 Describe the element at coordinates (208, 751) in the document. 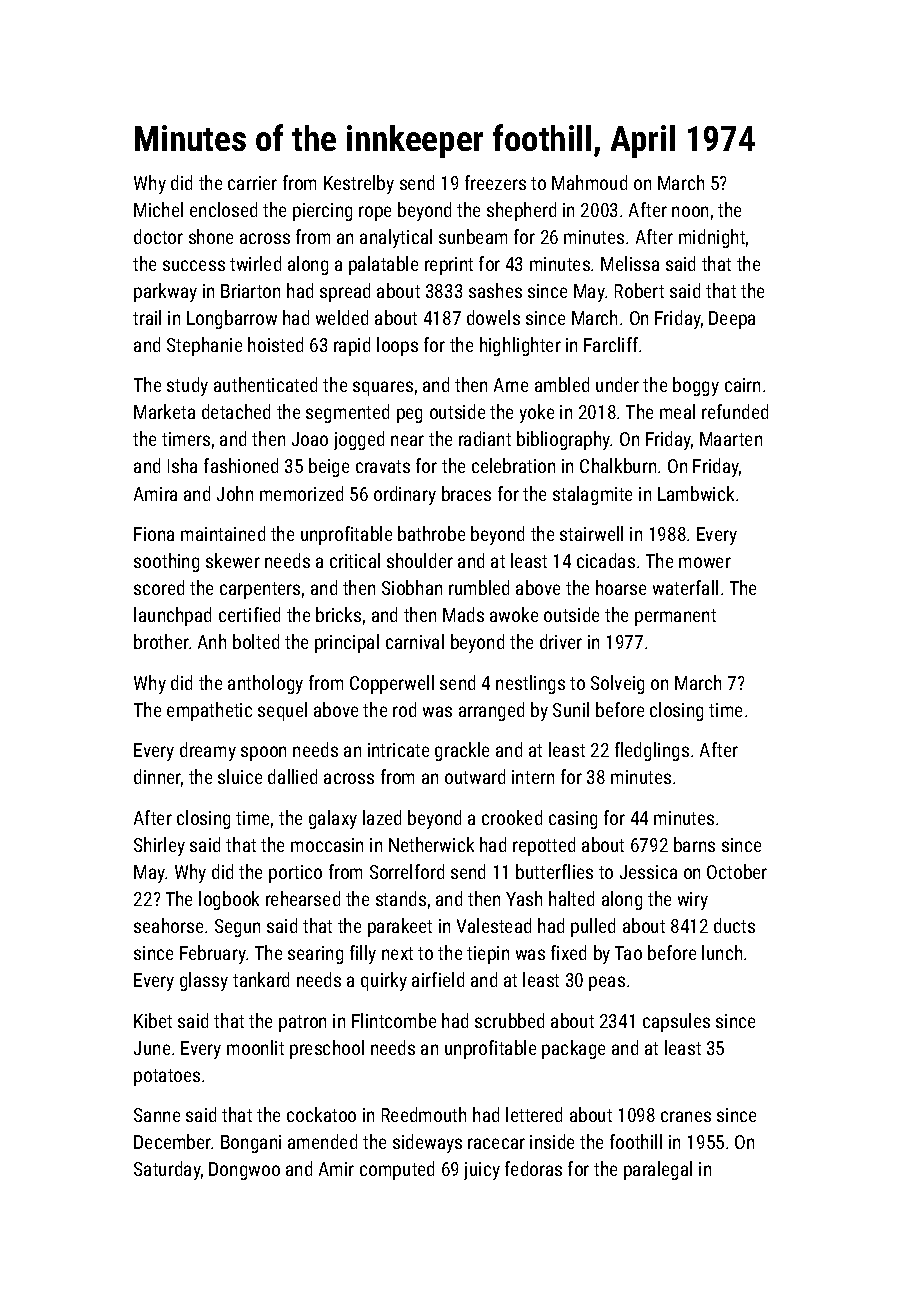

I see `dreamy` at that location.
